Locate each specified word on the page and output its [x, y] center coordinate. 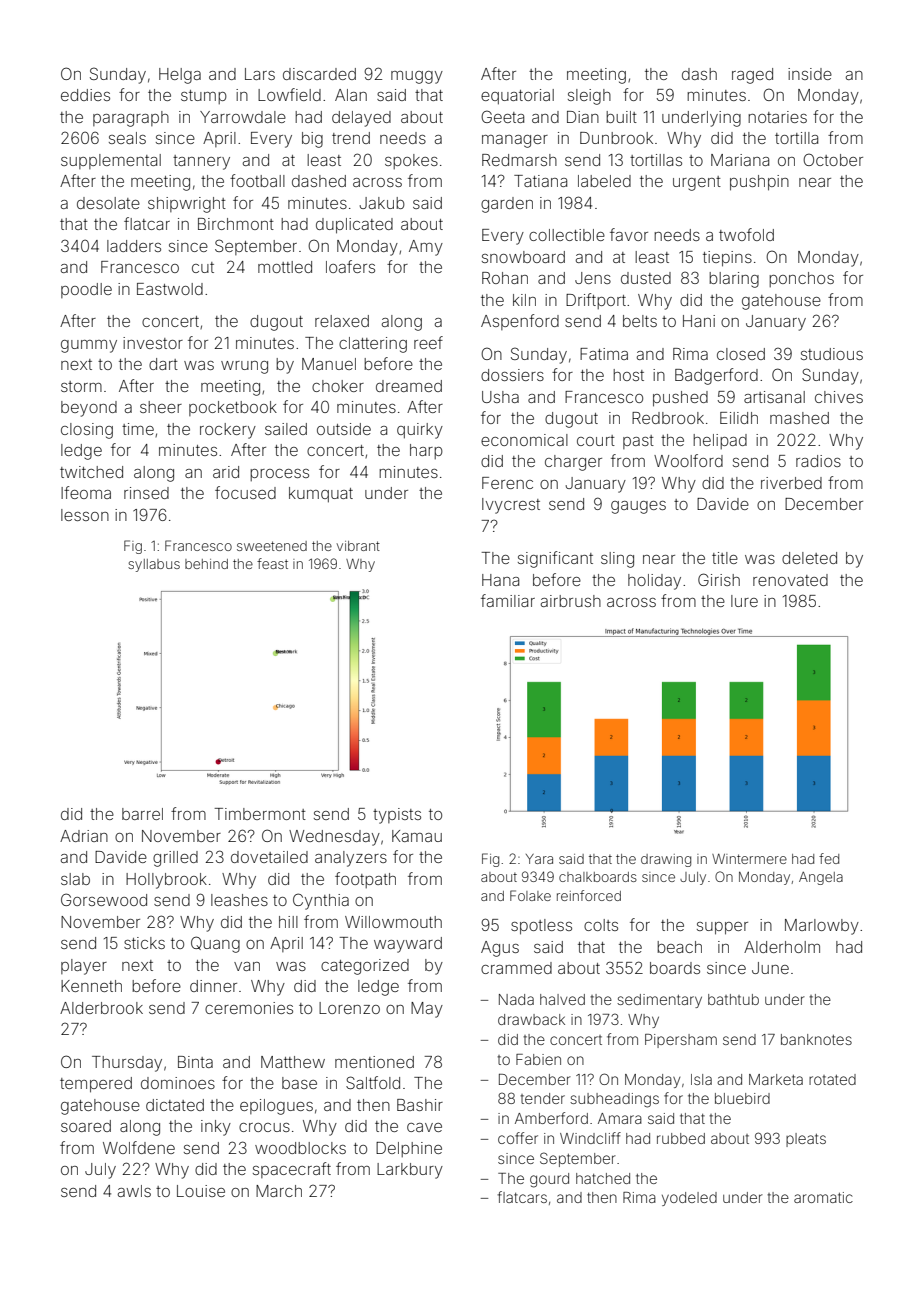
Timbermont [260, 814]
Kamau [417, 836]
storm [81, 386]
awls [134, 1191]
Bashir [420, 1105]
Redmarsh [519, 160]
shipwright [187, 205]
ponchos [801, 279]
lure [744, 601]
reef [428, 342]
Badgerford [716, 376]
